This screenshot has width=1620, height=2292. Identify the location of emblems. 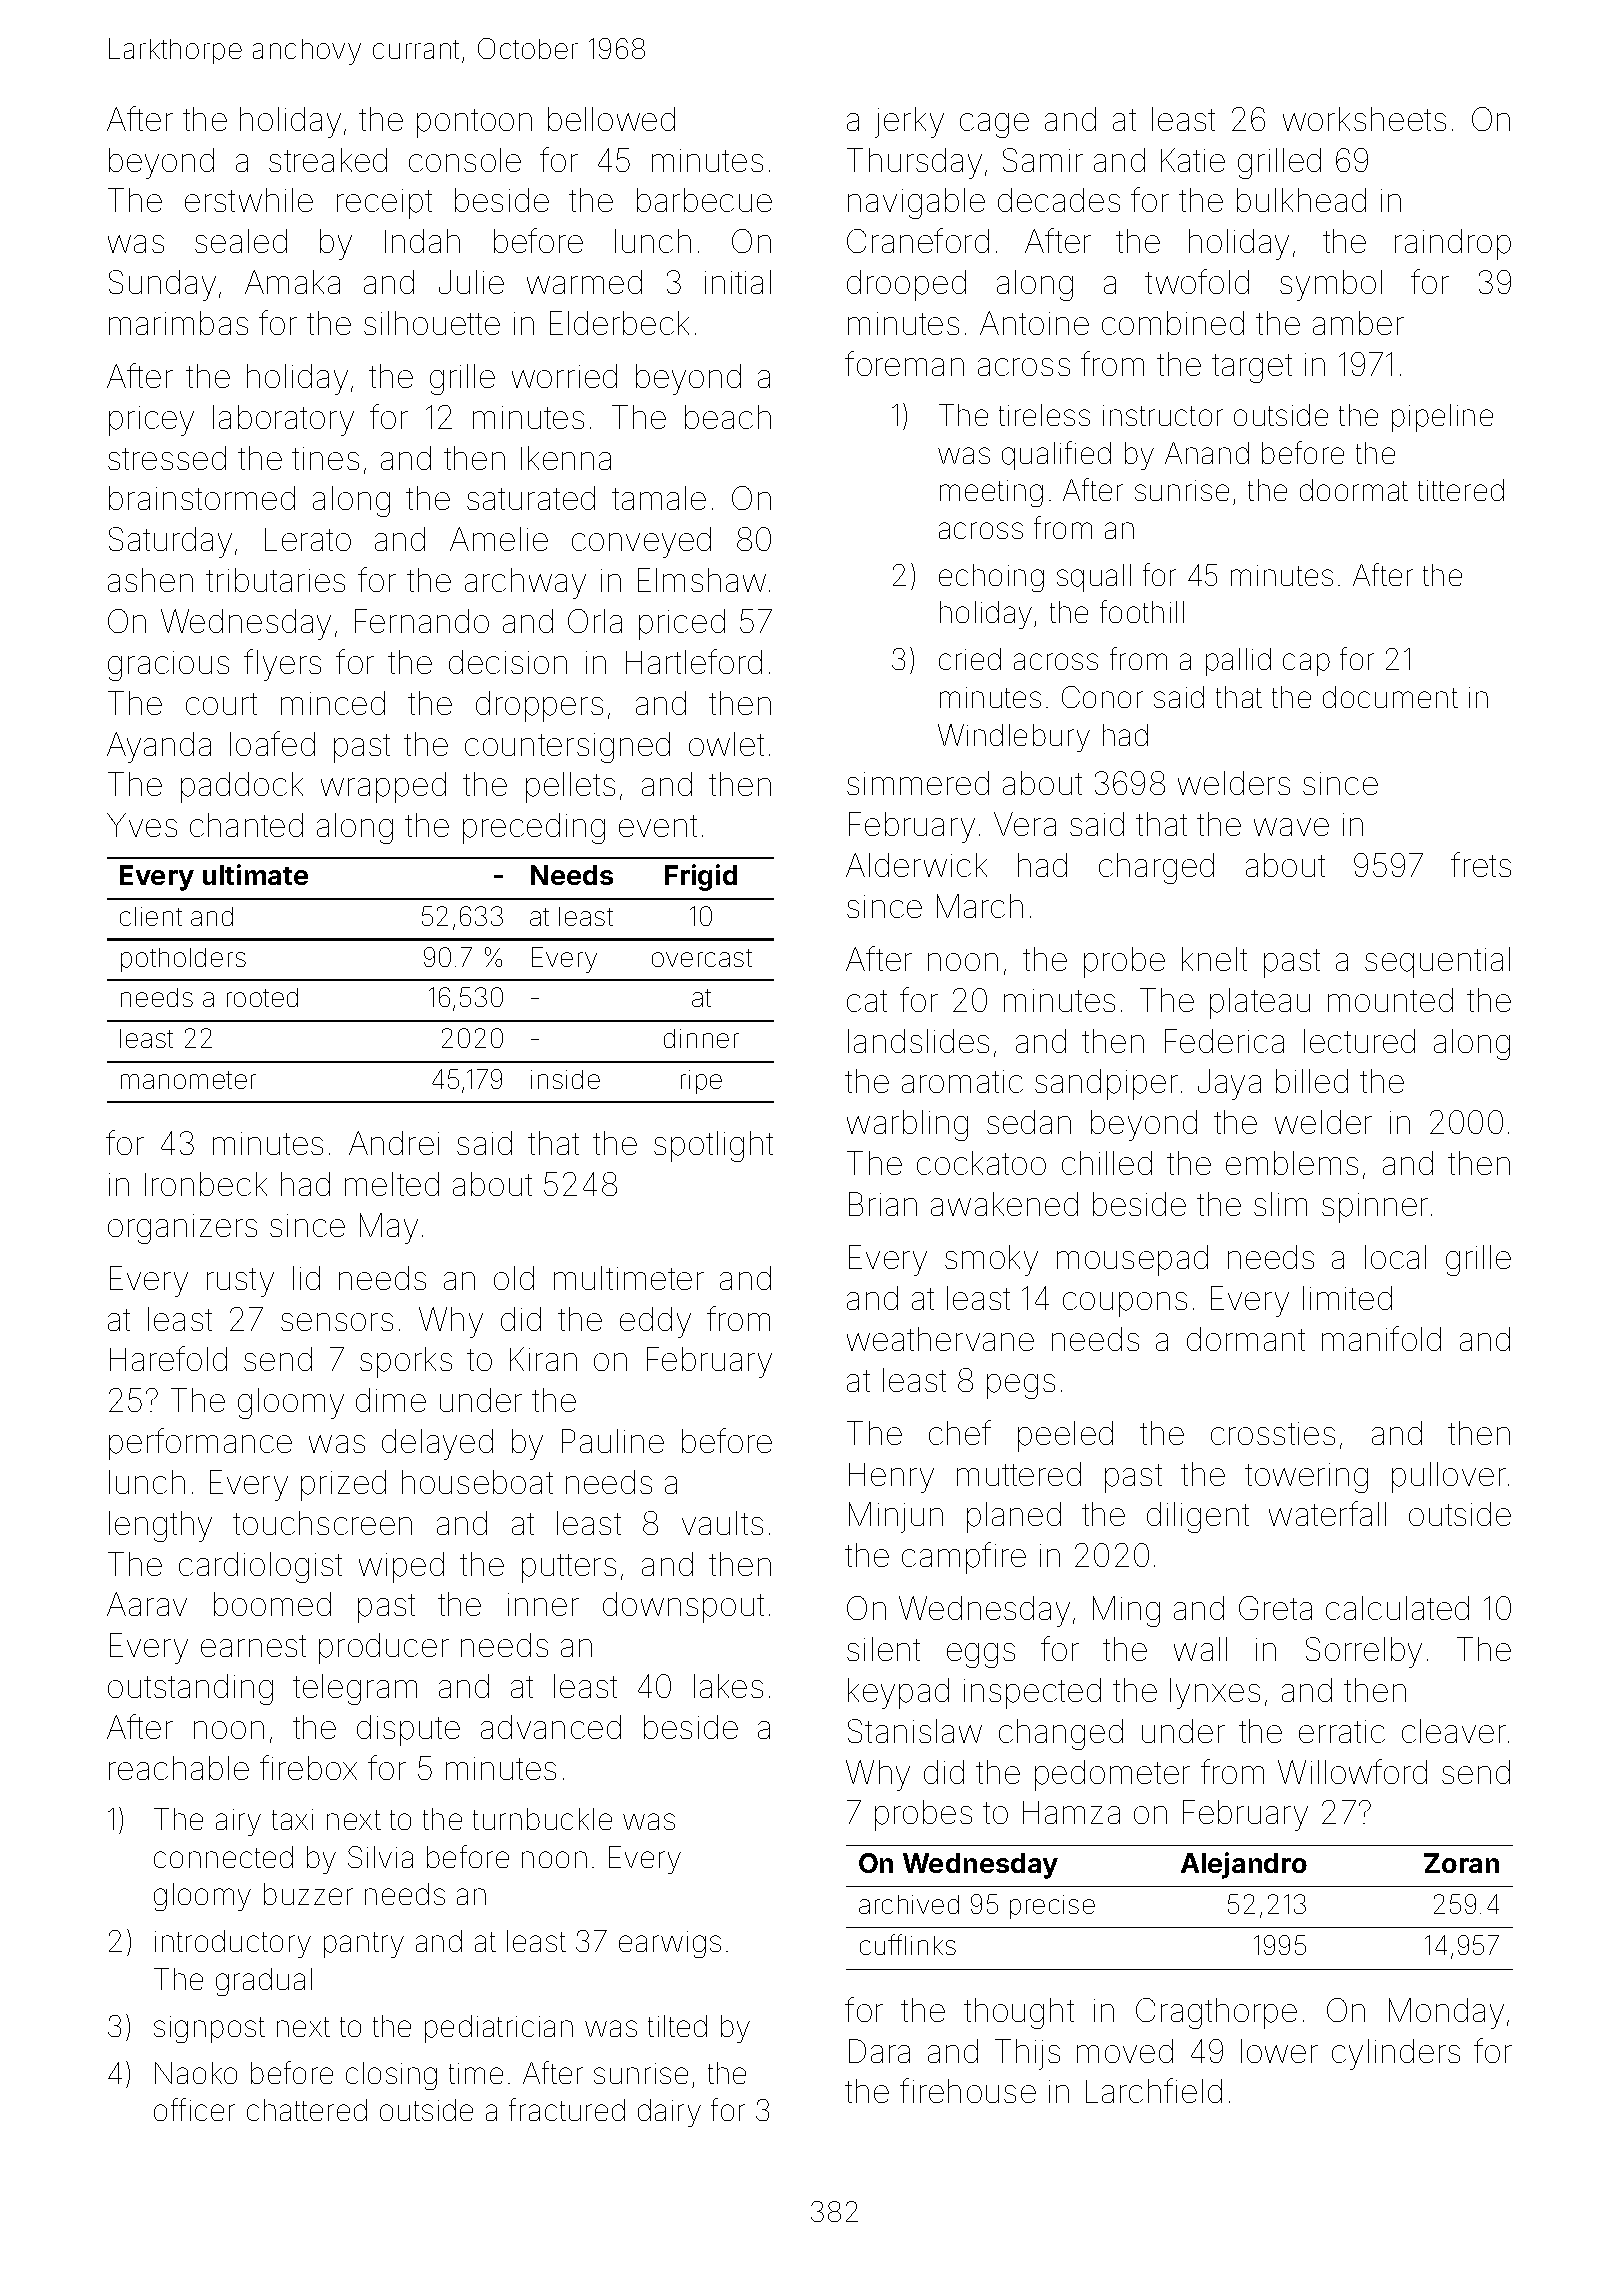
(1292, 1163).
